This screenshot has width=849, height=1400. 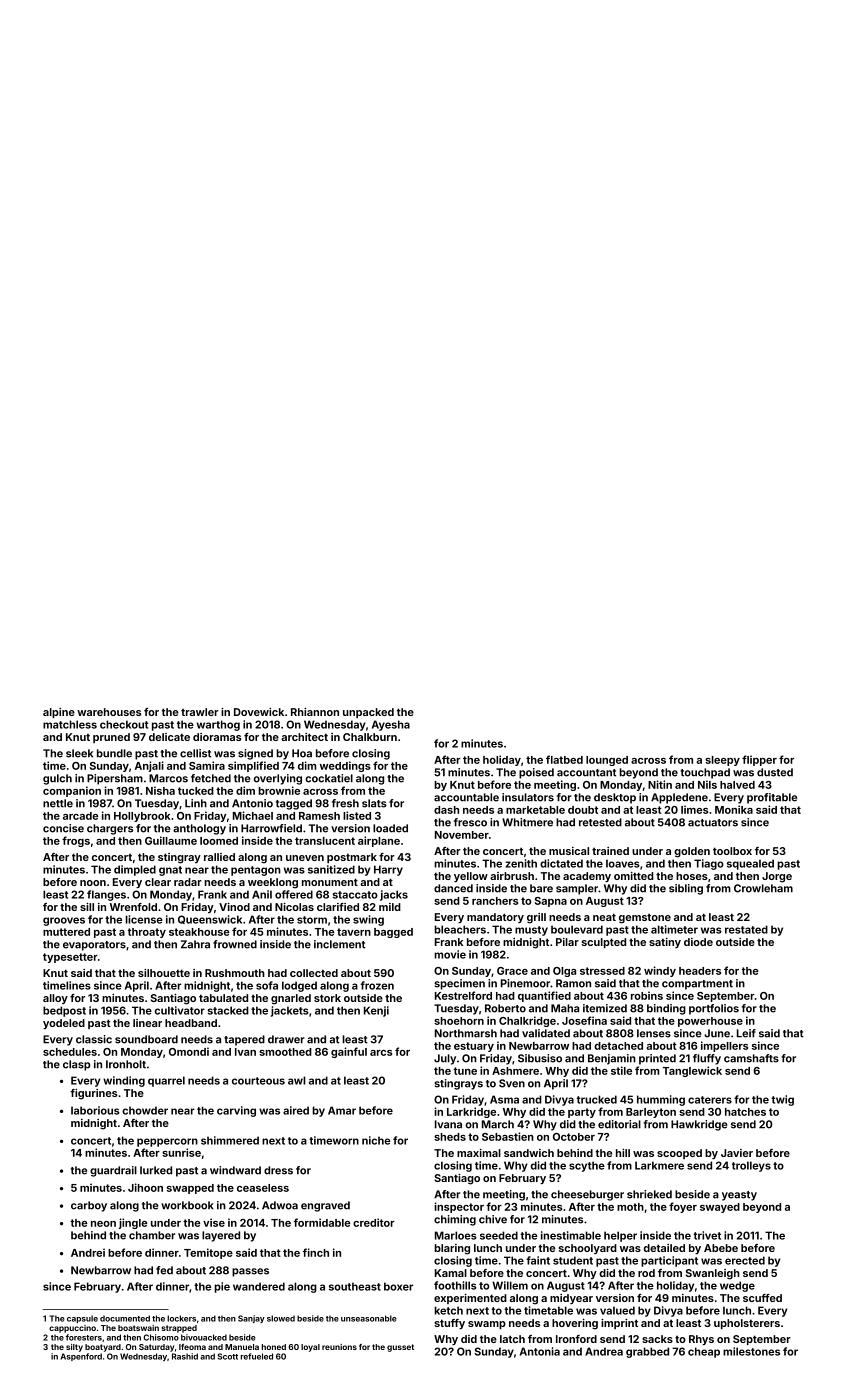 What do you see at coordinates (181, 1318) in the screenshot?
I see `lockers` at bounding box center [181, 1318].
